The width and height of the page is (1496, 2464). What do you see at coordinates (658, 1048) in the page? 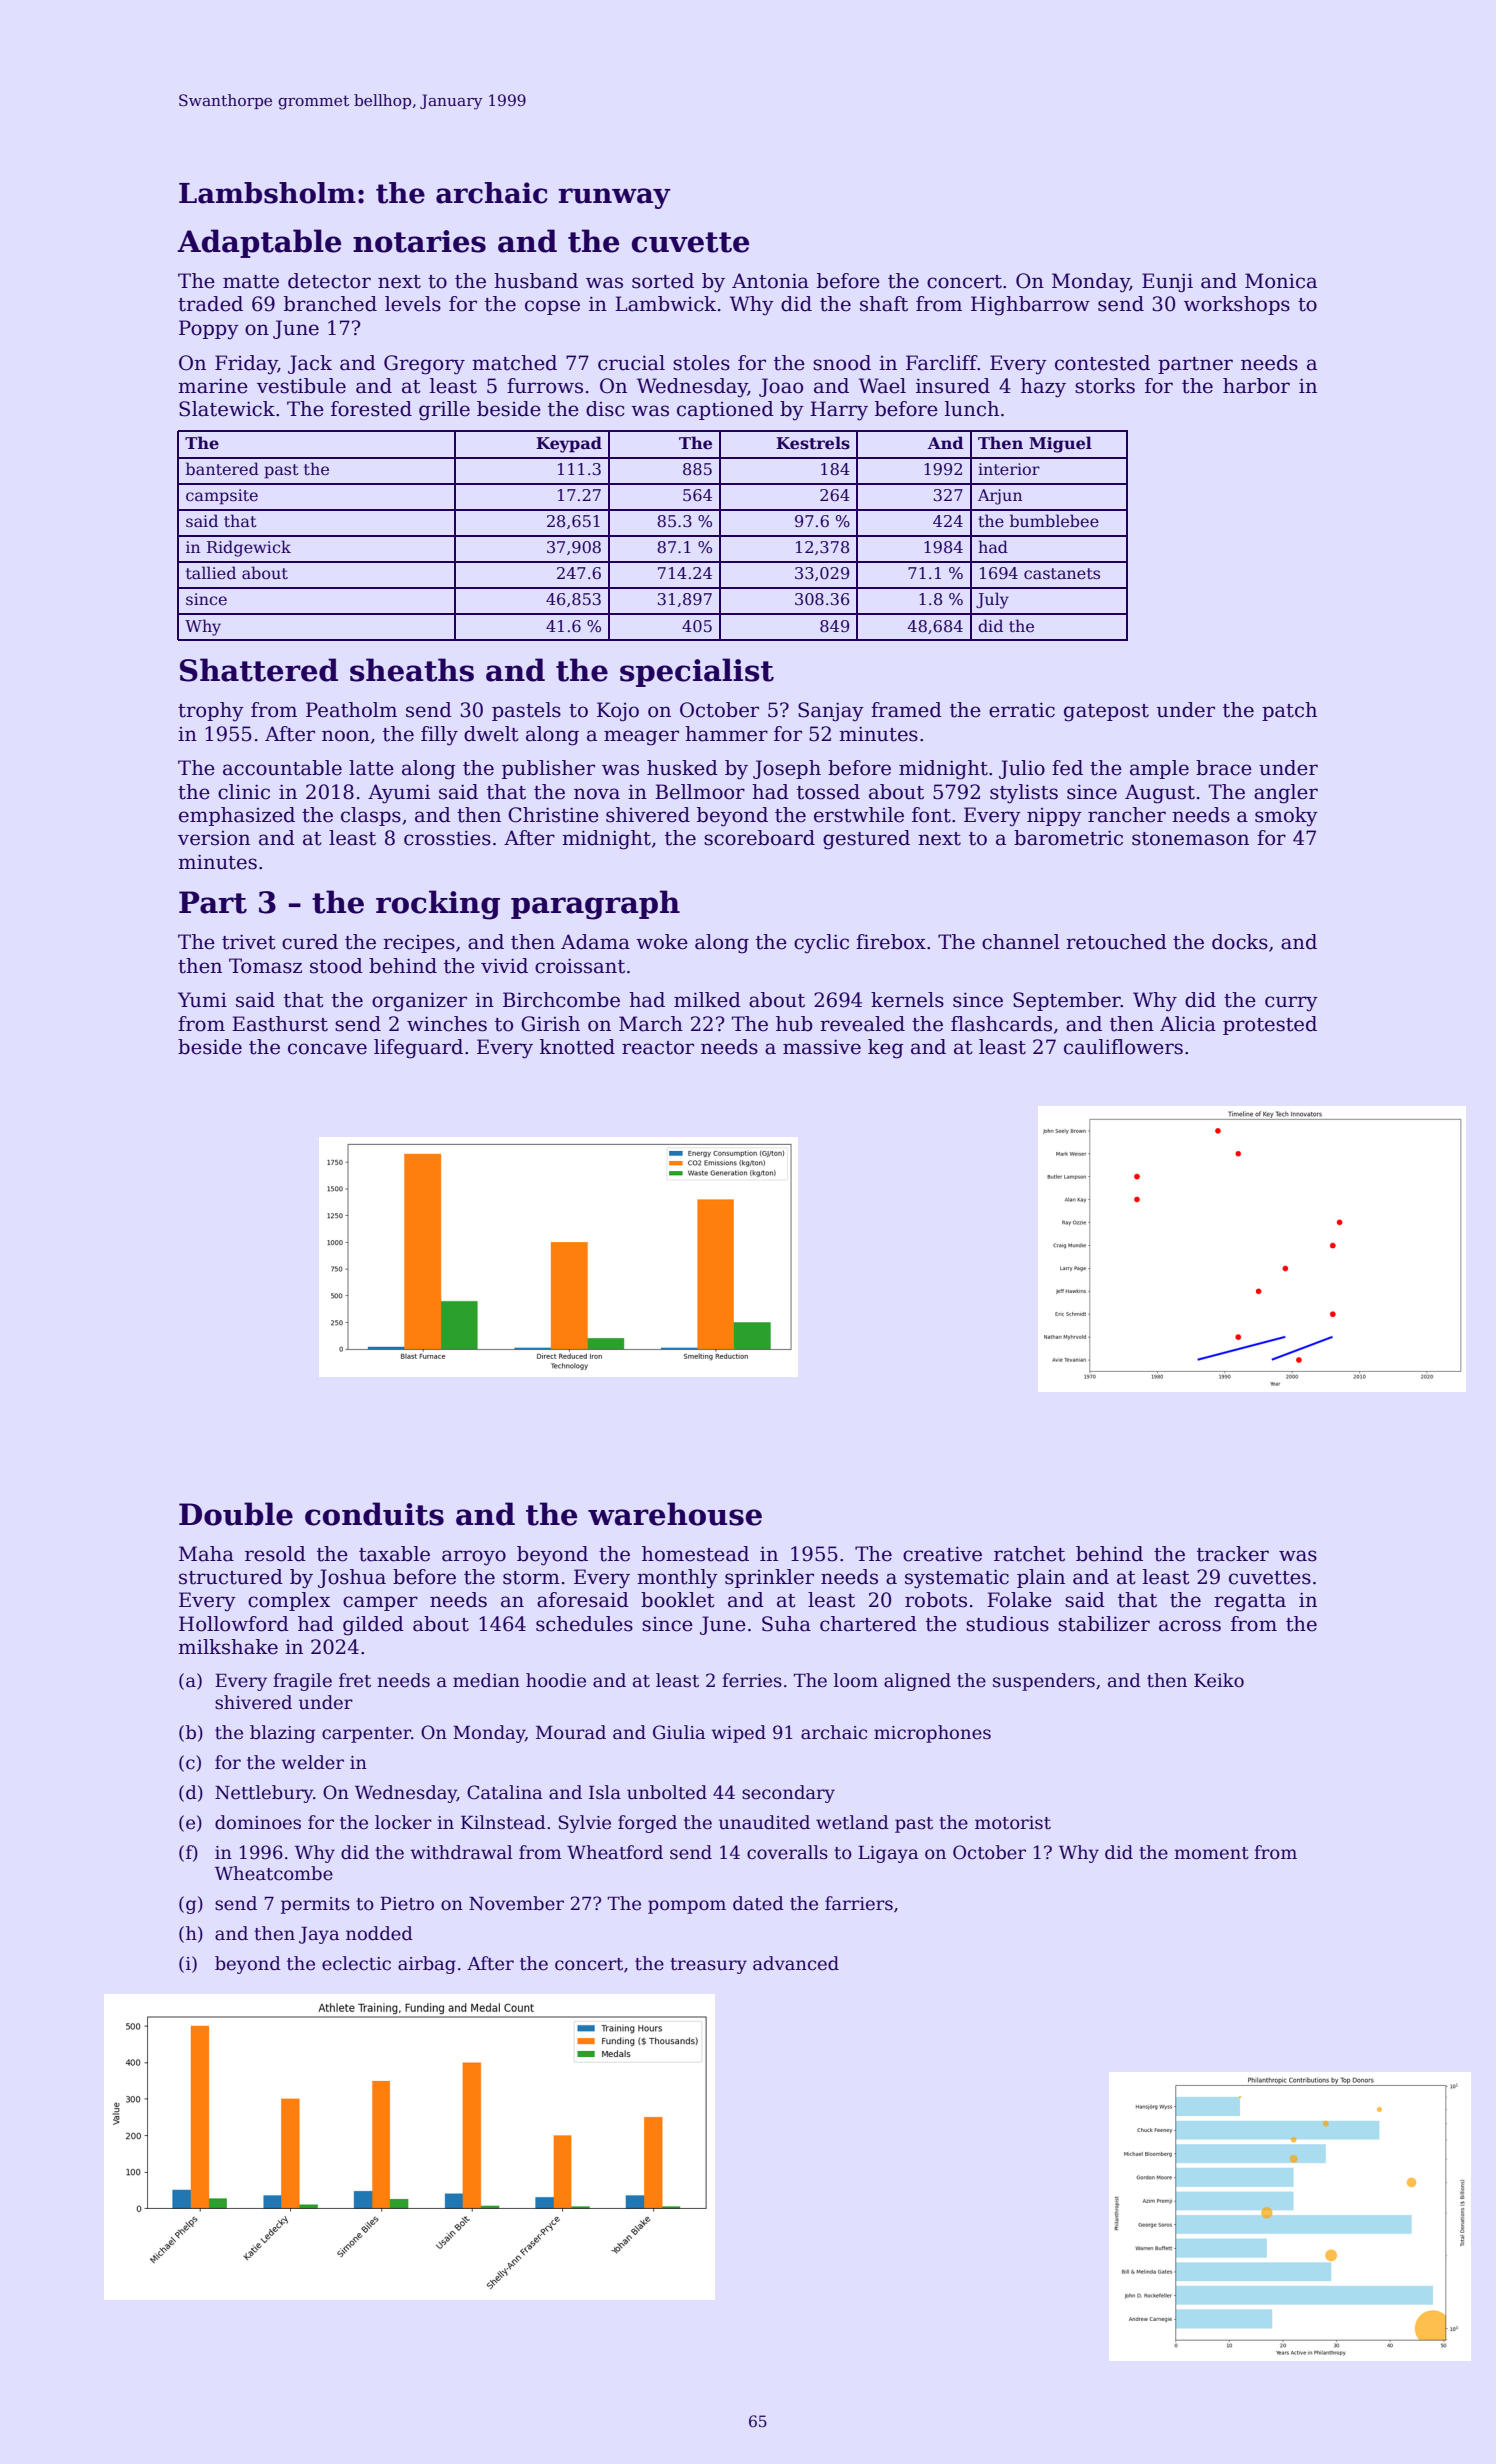
I see `reactor` at bounding box center [658, 1048].
